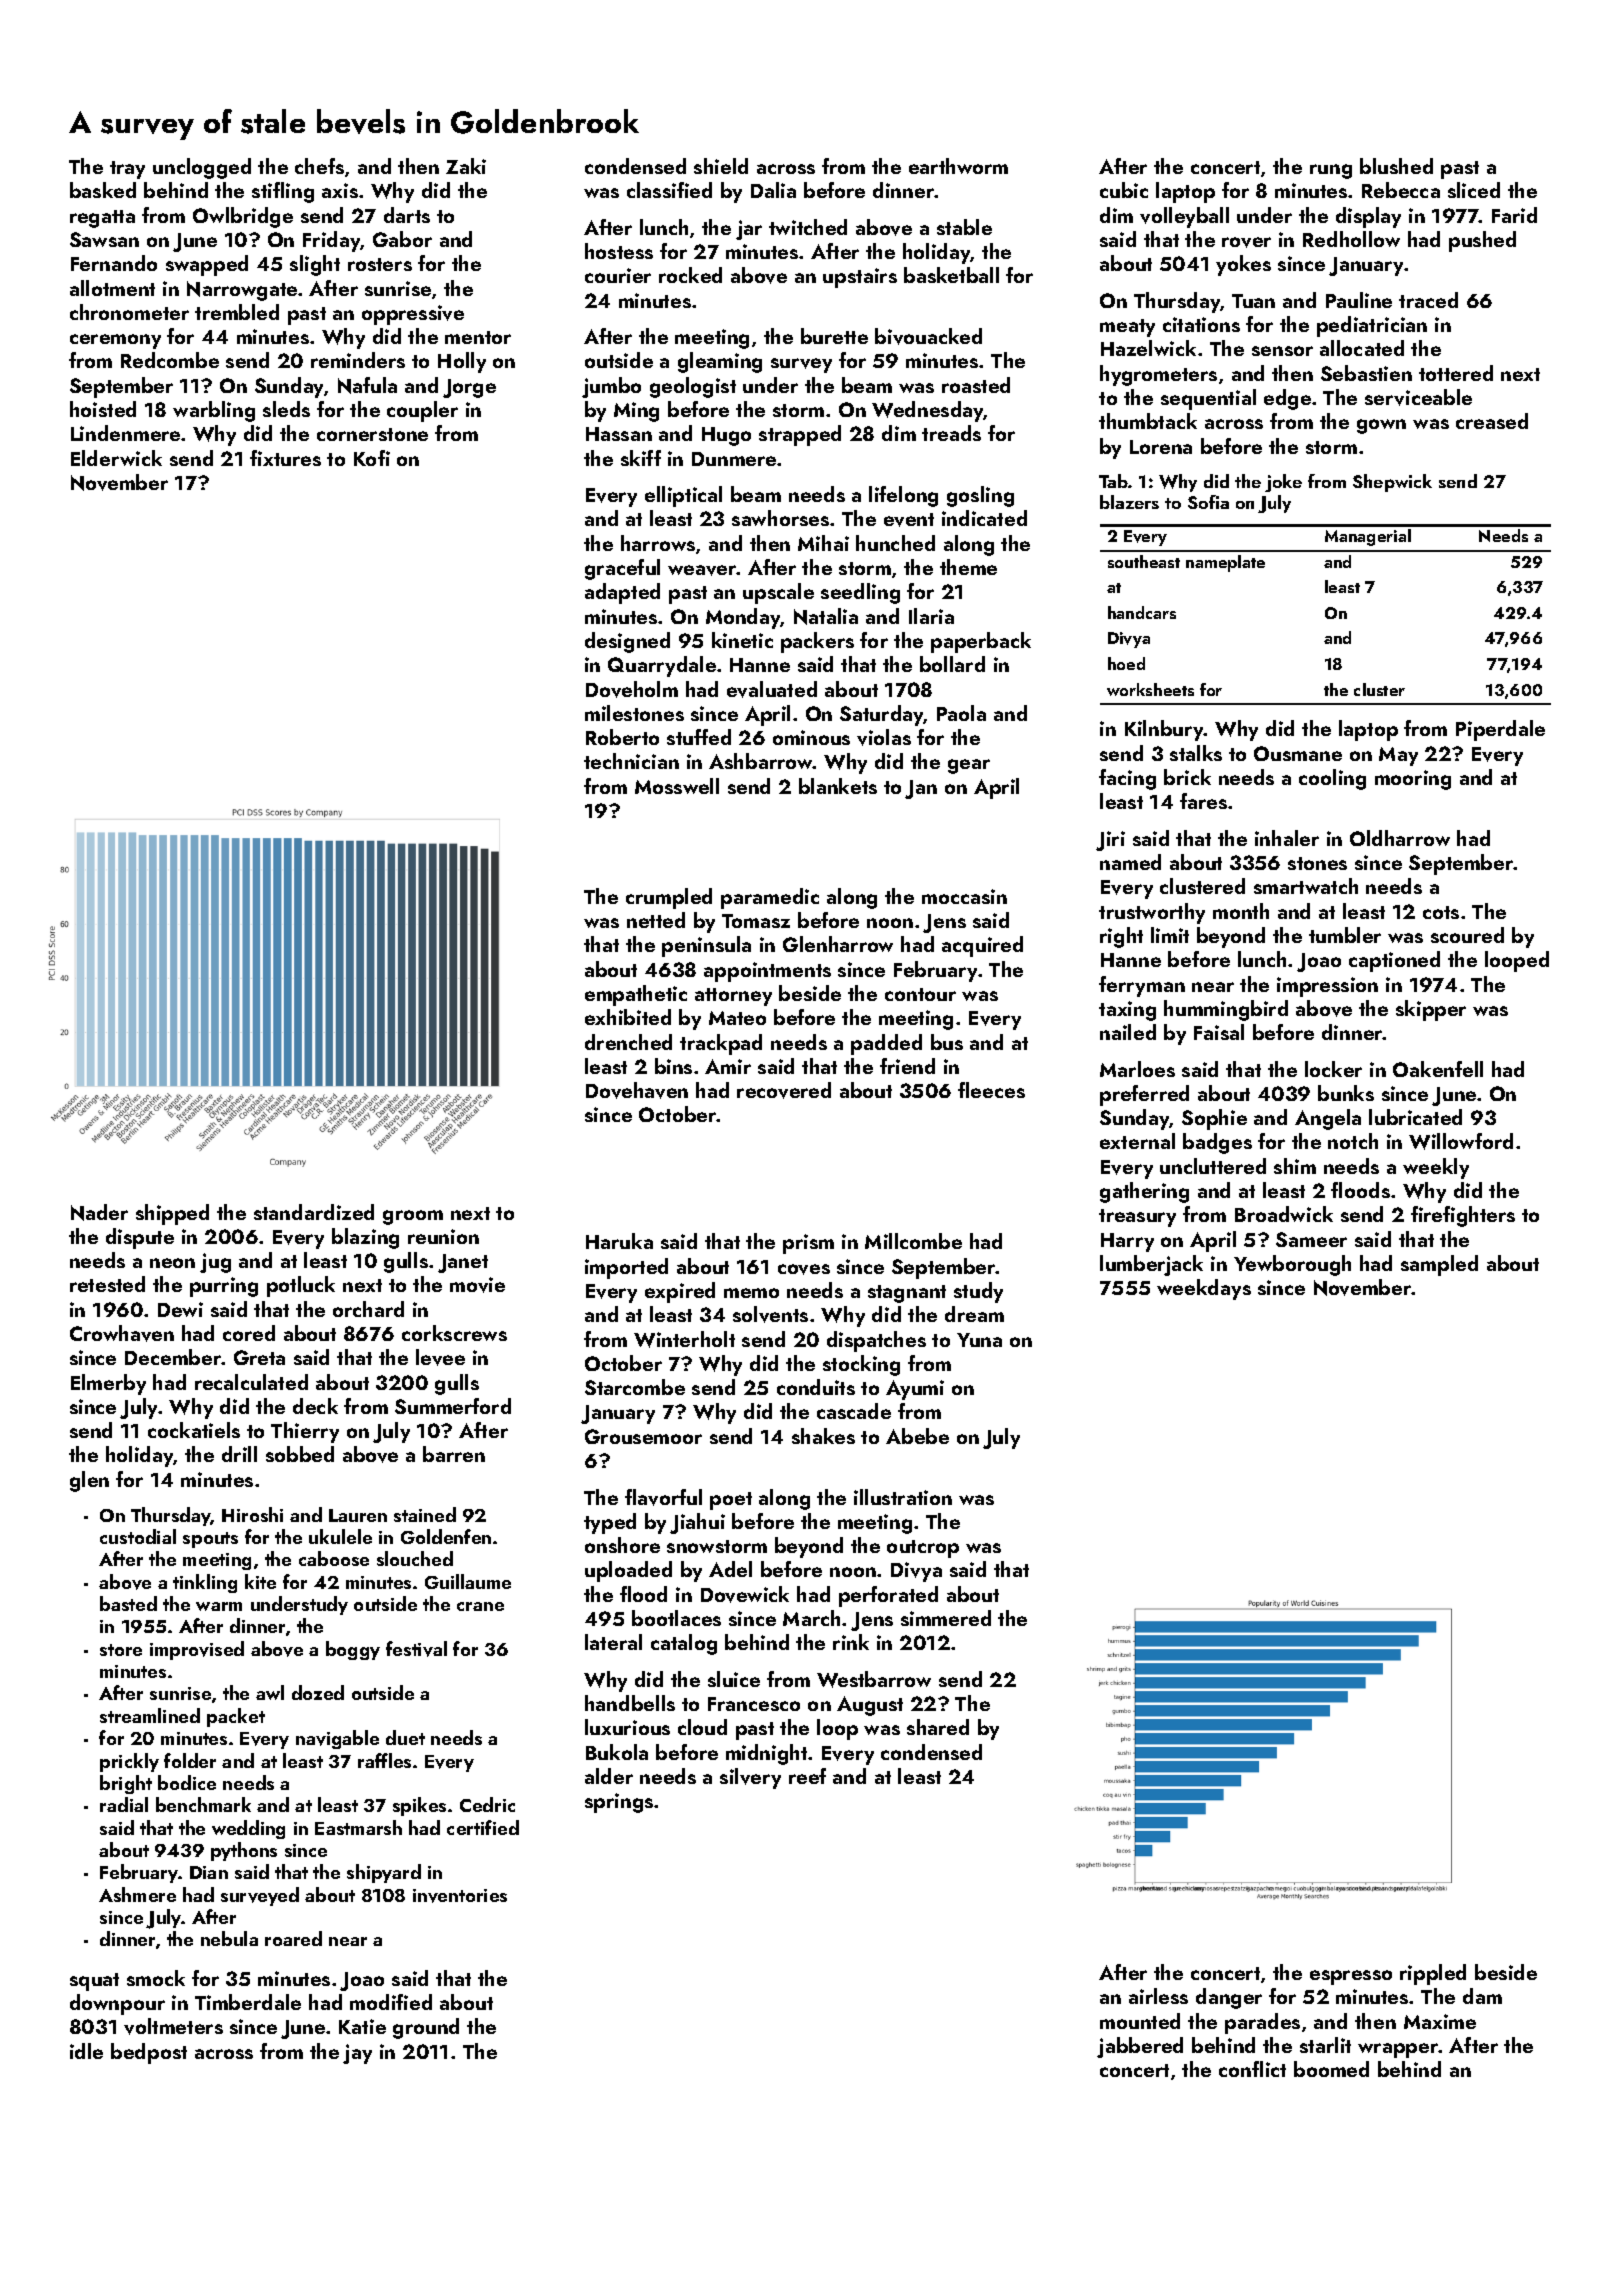  I want to click on Piperdale, so click(1500, 730).
